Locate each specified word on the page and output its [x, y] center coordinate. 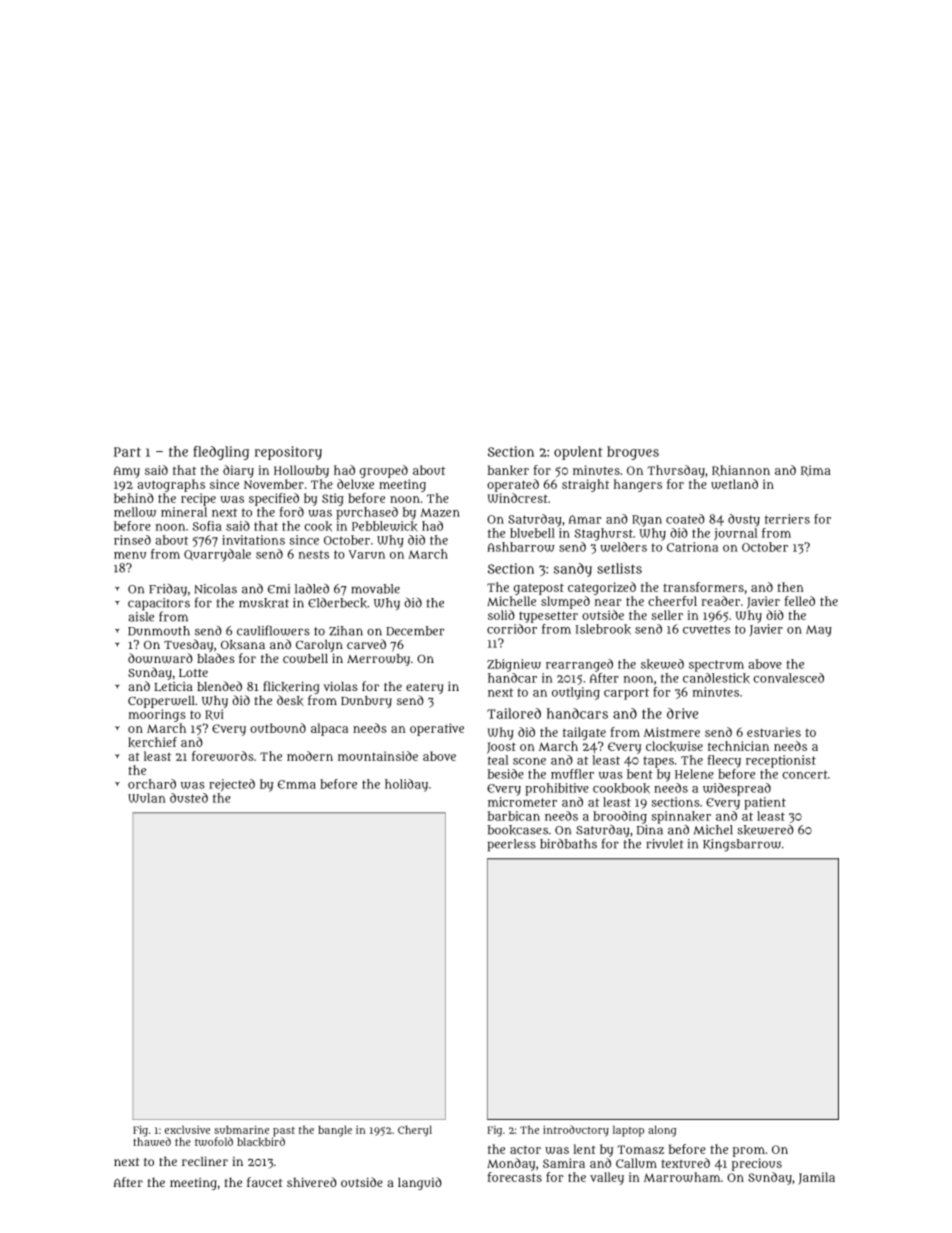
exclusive [187, 1129]
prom [749, 1152]
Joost [501, 748]
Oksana [243, 645]
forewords [223, 756]
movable [376, 589]
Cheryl [415, 1131]
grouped [384, 471]
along [662, 1131]
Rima [816, 471]
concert [805, 774]
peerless [512, 845]
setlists [619, 568]
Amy [127, 472]
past [284, 1132]
